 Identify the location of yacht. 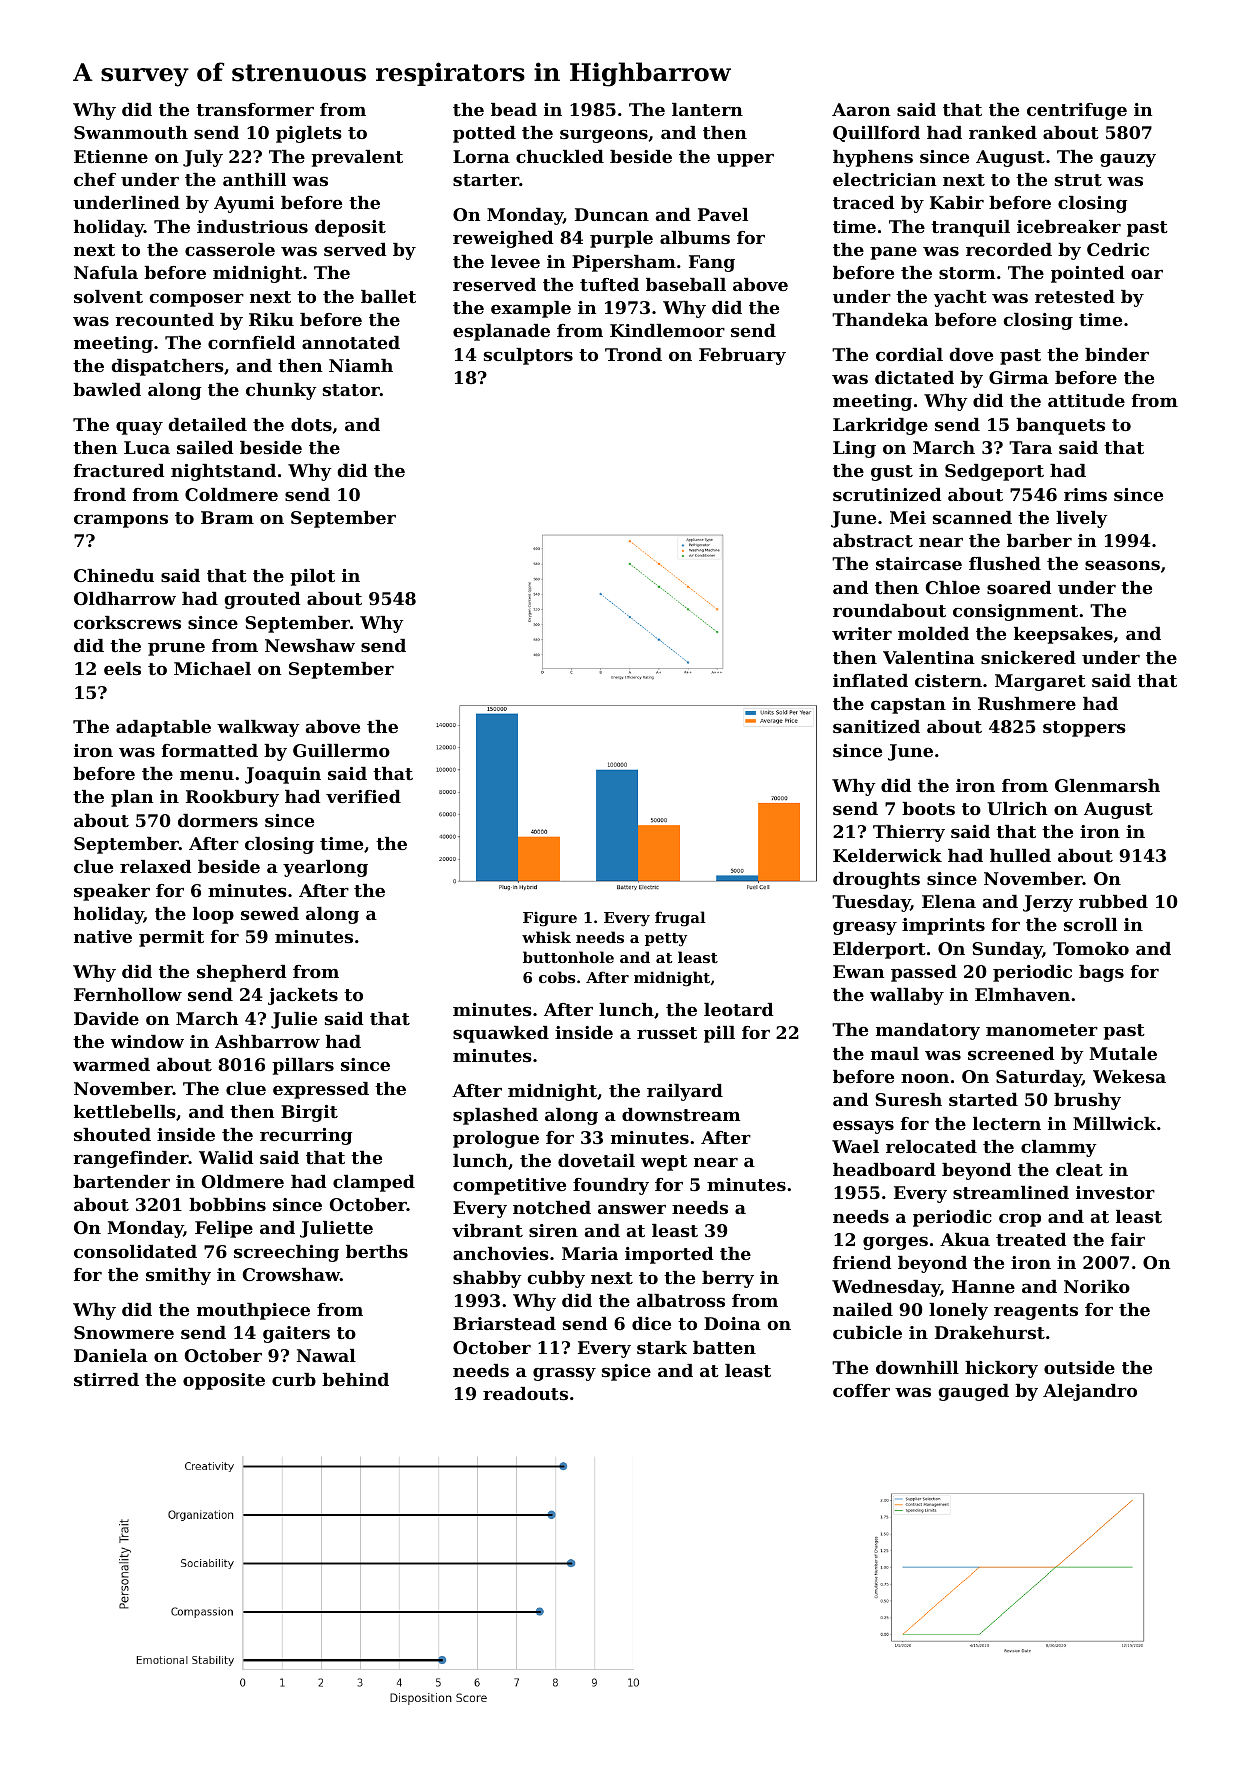
(960, 298).
